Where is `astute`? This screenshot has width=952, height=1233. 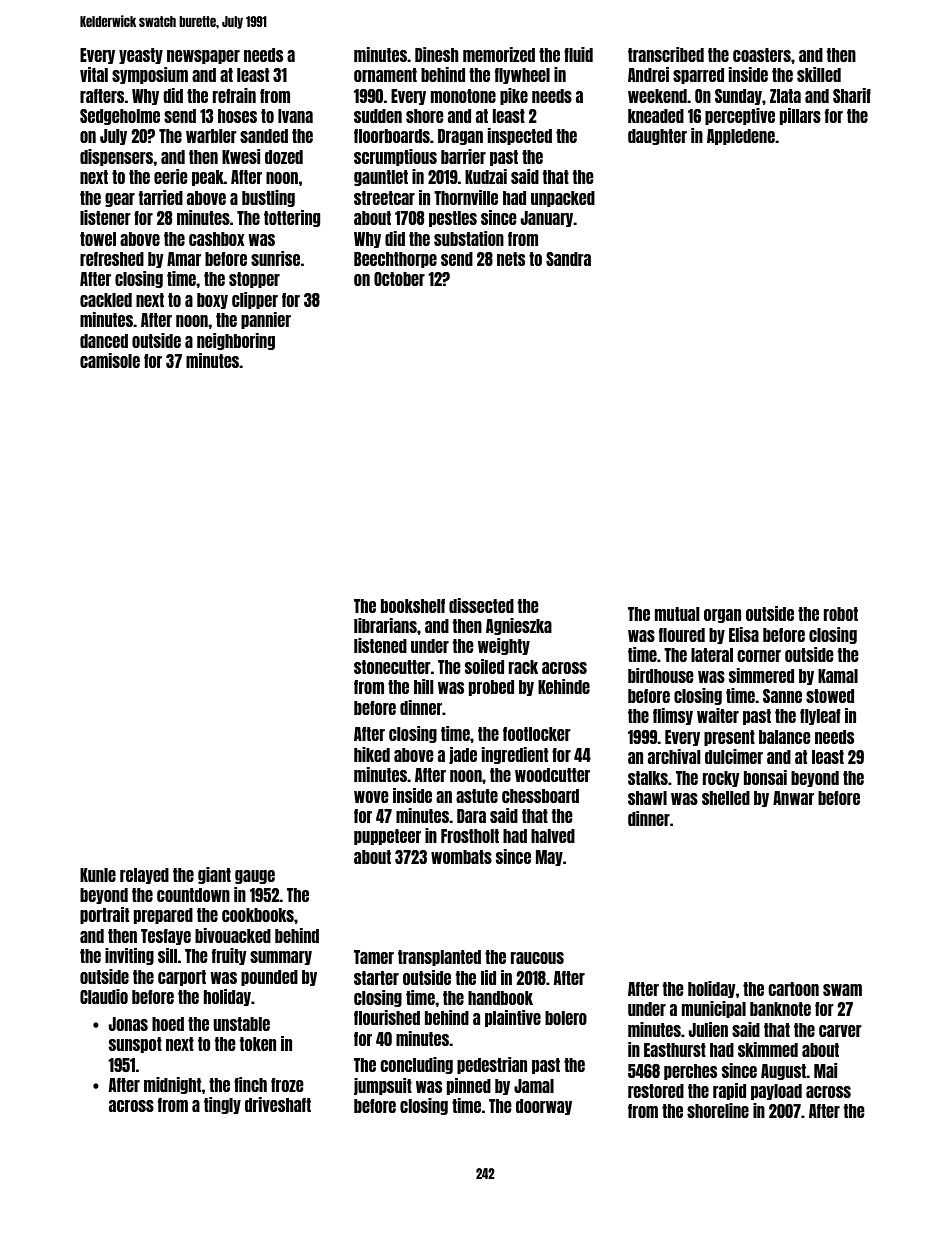 astute is located at coordinates (477, 796).
